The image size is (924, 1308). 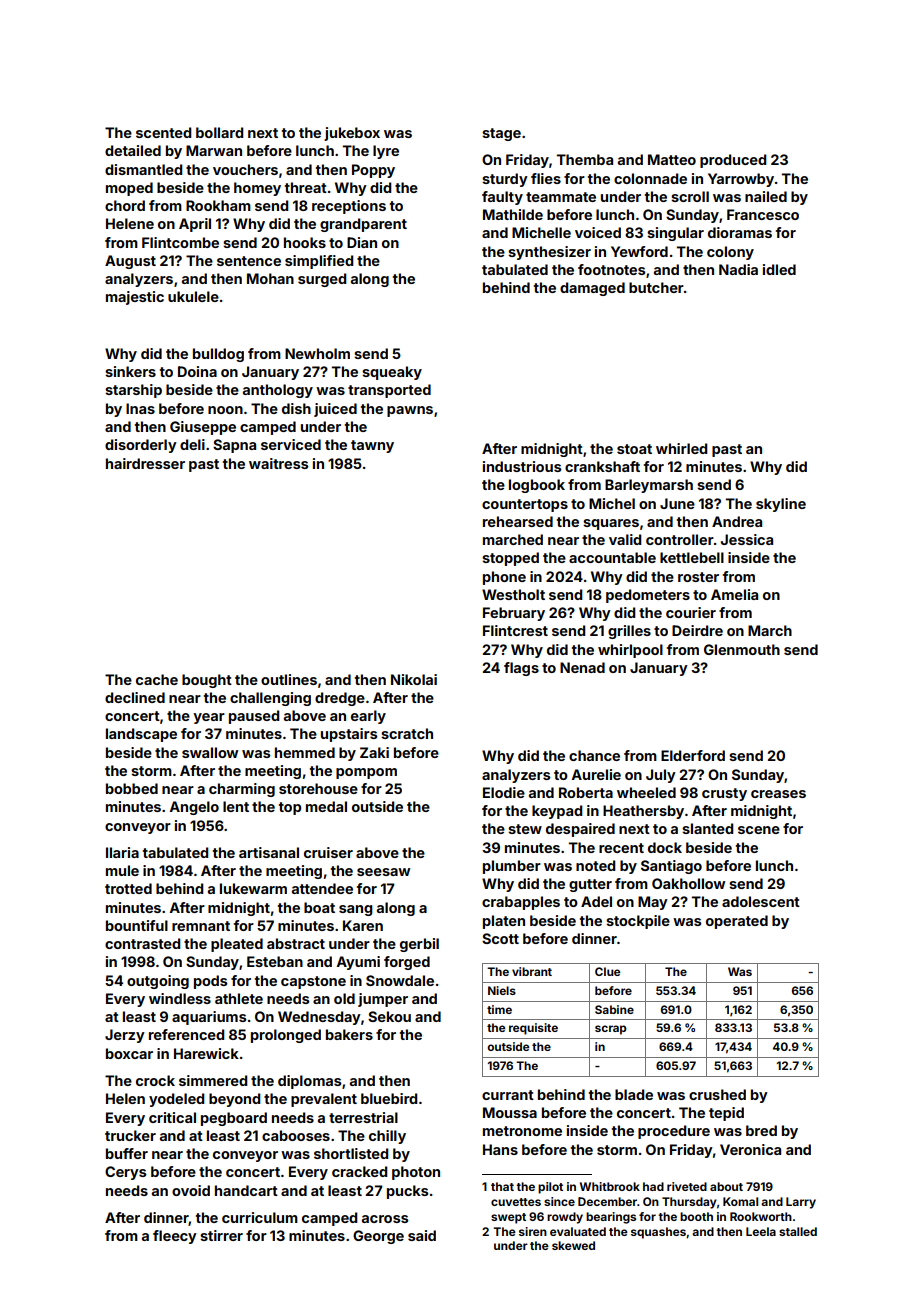 I want to click on stage, so click(x=501, y=134).
